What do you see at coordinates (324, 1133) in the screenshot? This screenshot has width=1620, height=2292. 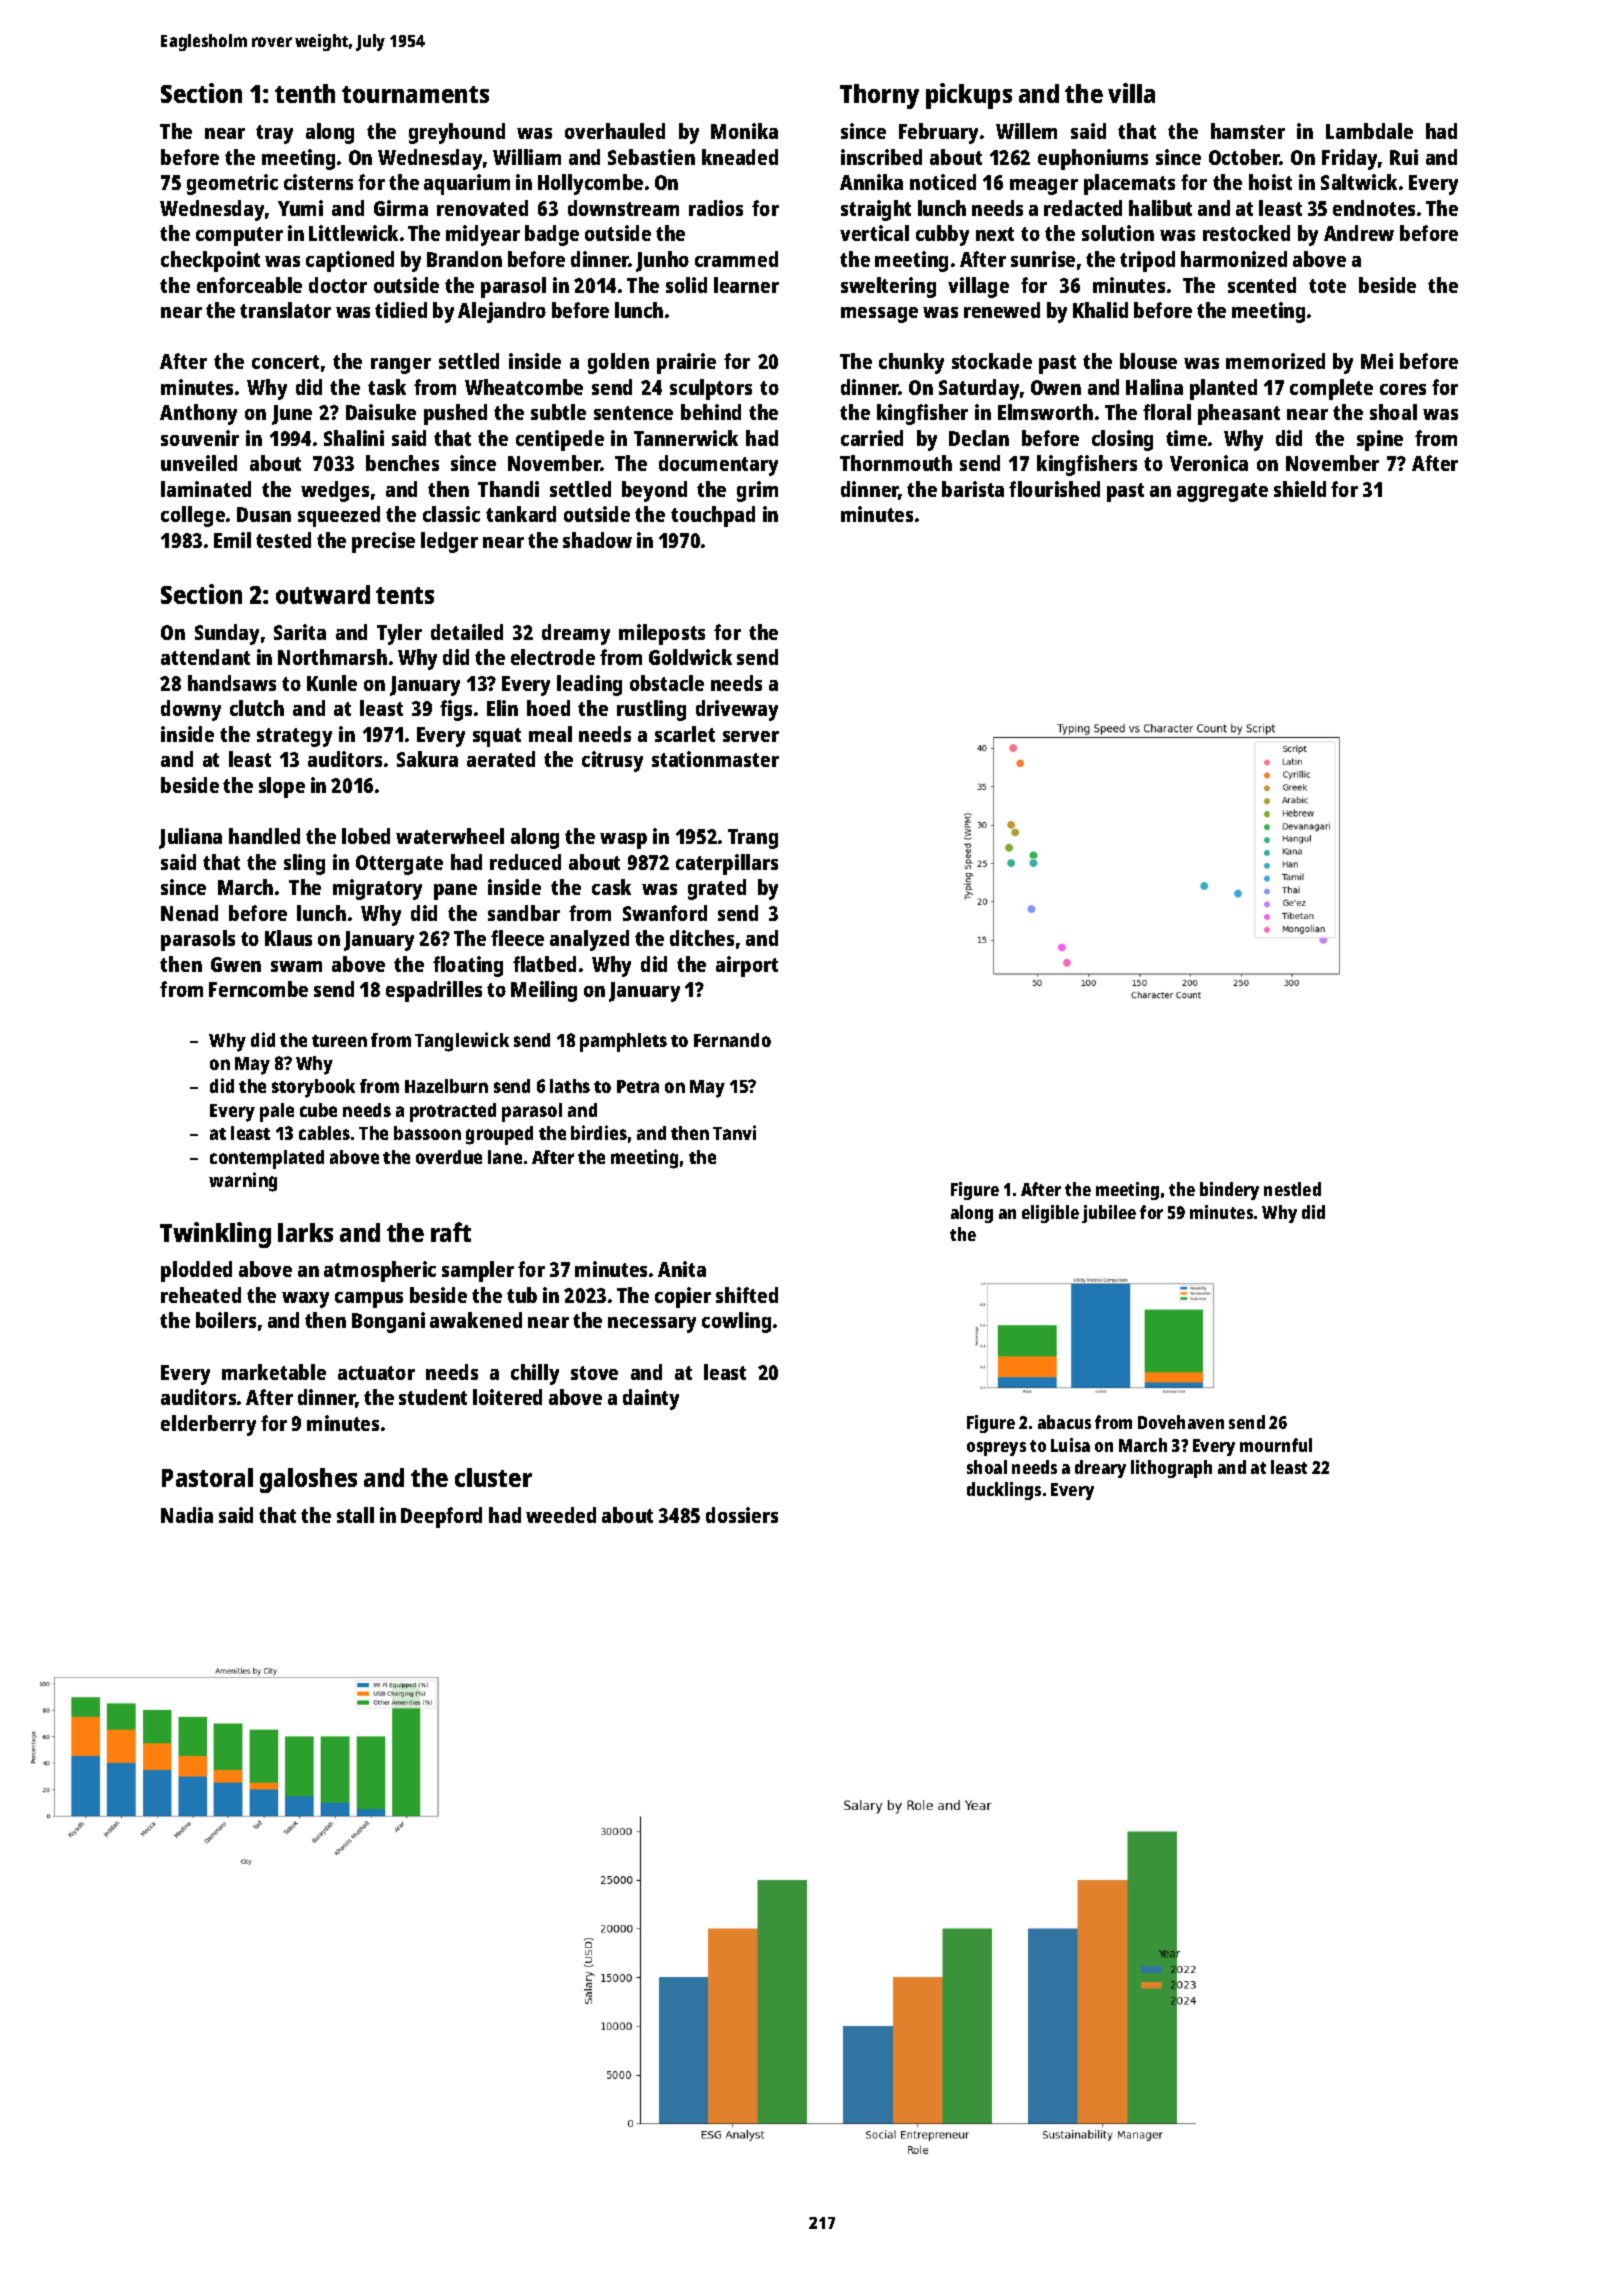 I see `cables` at bounding box center [324, 1133].
